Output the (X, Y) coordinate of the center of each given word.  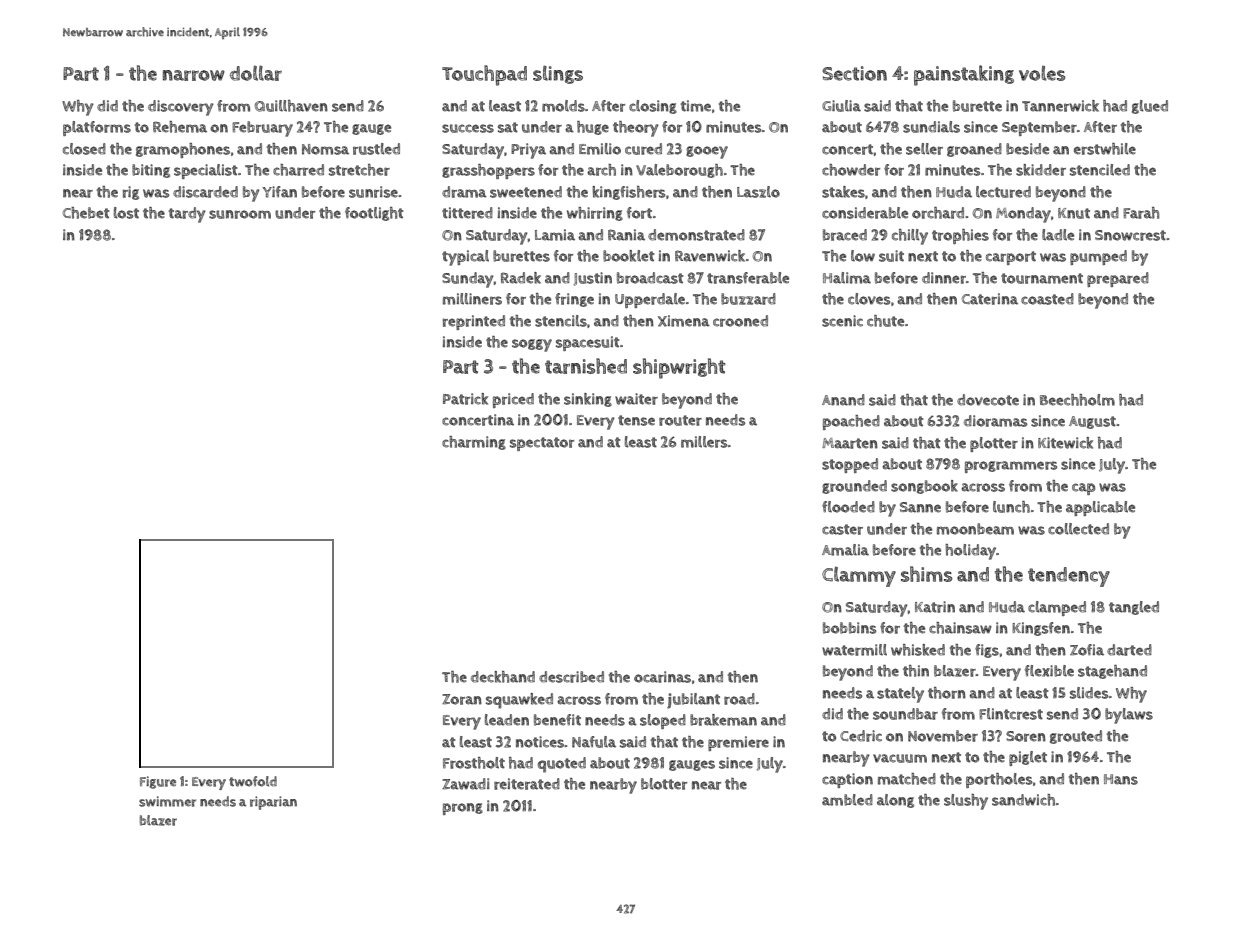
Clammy (859, 576)
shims (926, 574)
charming (474, 443)
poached (851, 422)
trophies (960, 236)
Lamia (555, 235)
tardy (187, 215)
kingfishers (629, 193)
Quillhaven (291, 106)
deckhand (503, 677)
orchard (938, 213)
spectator (542, 444)
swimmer (167, 801)
